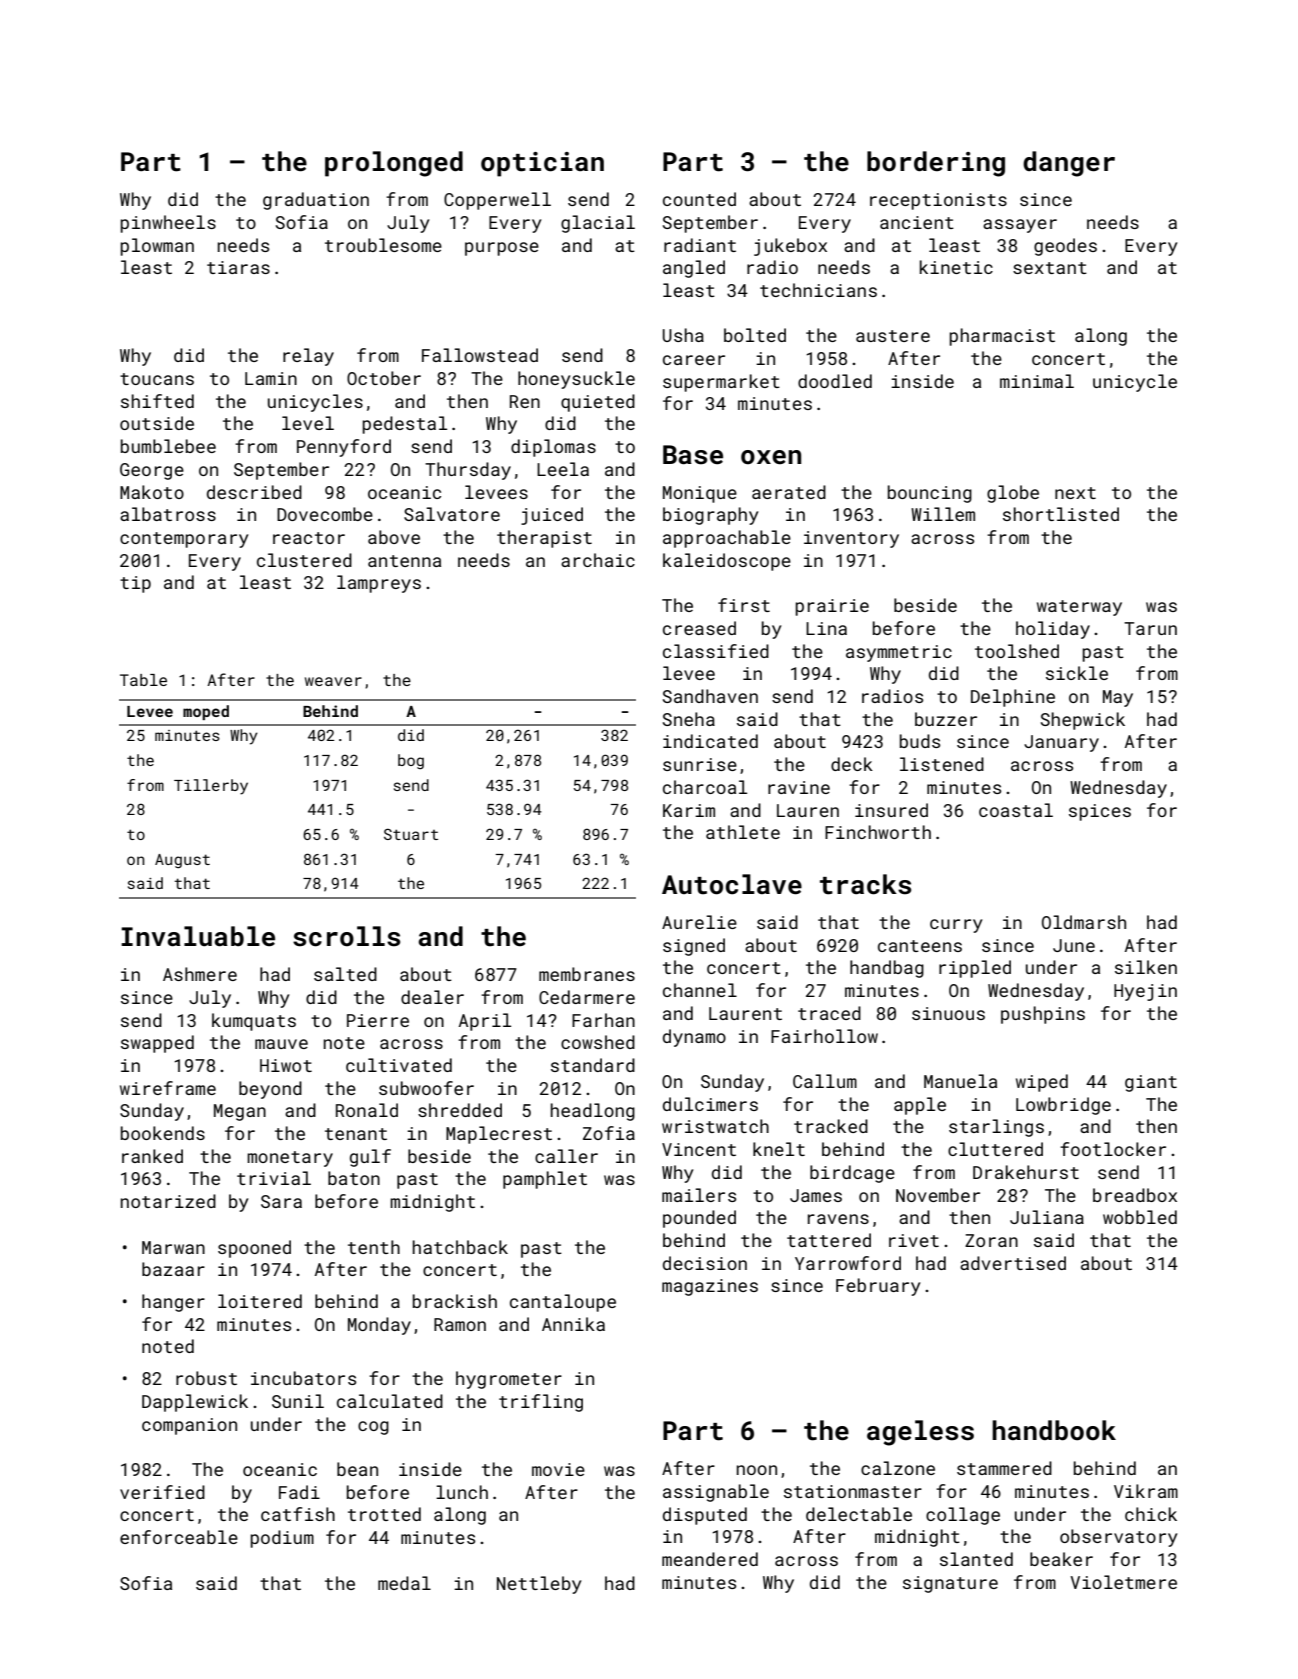  What do you see at coordinates (689, 719) in the screenshot?
I see `Sneha` at bounding box center [689, 719].
